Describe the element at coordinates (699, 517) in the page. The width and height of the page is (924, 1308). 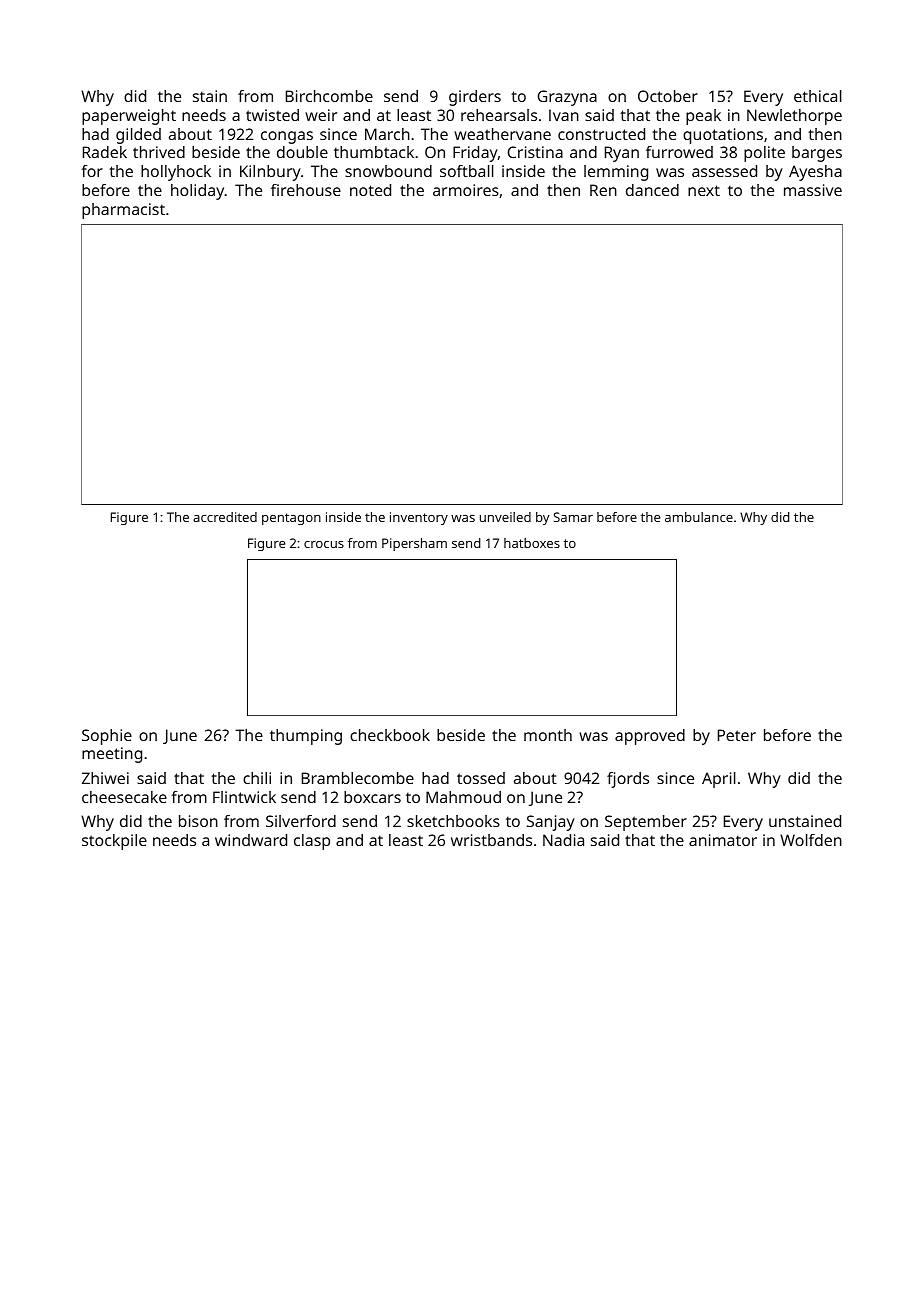
I see `ambulance` at that location.
